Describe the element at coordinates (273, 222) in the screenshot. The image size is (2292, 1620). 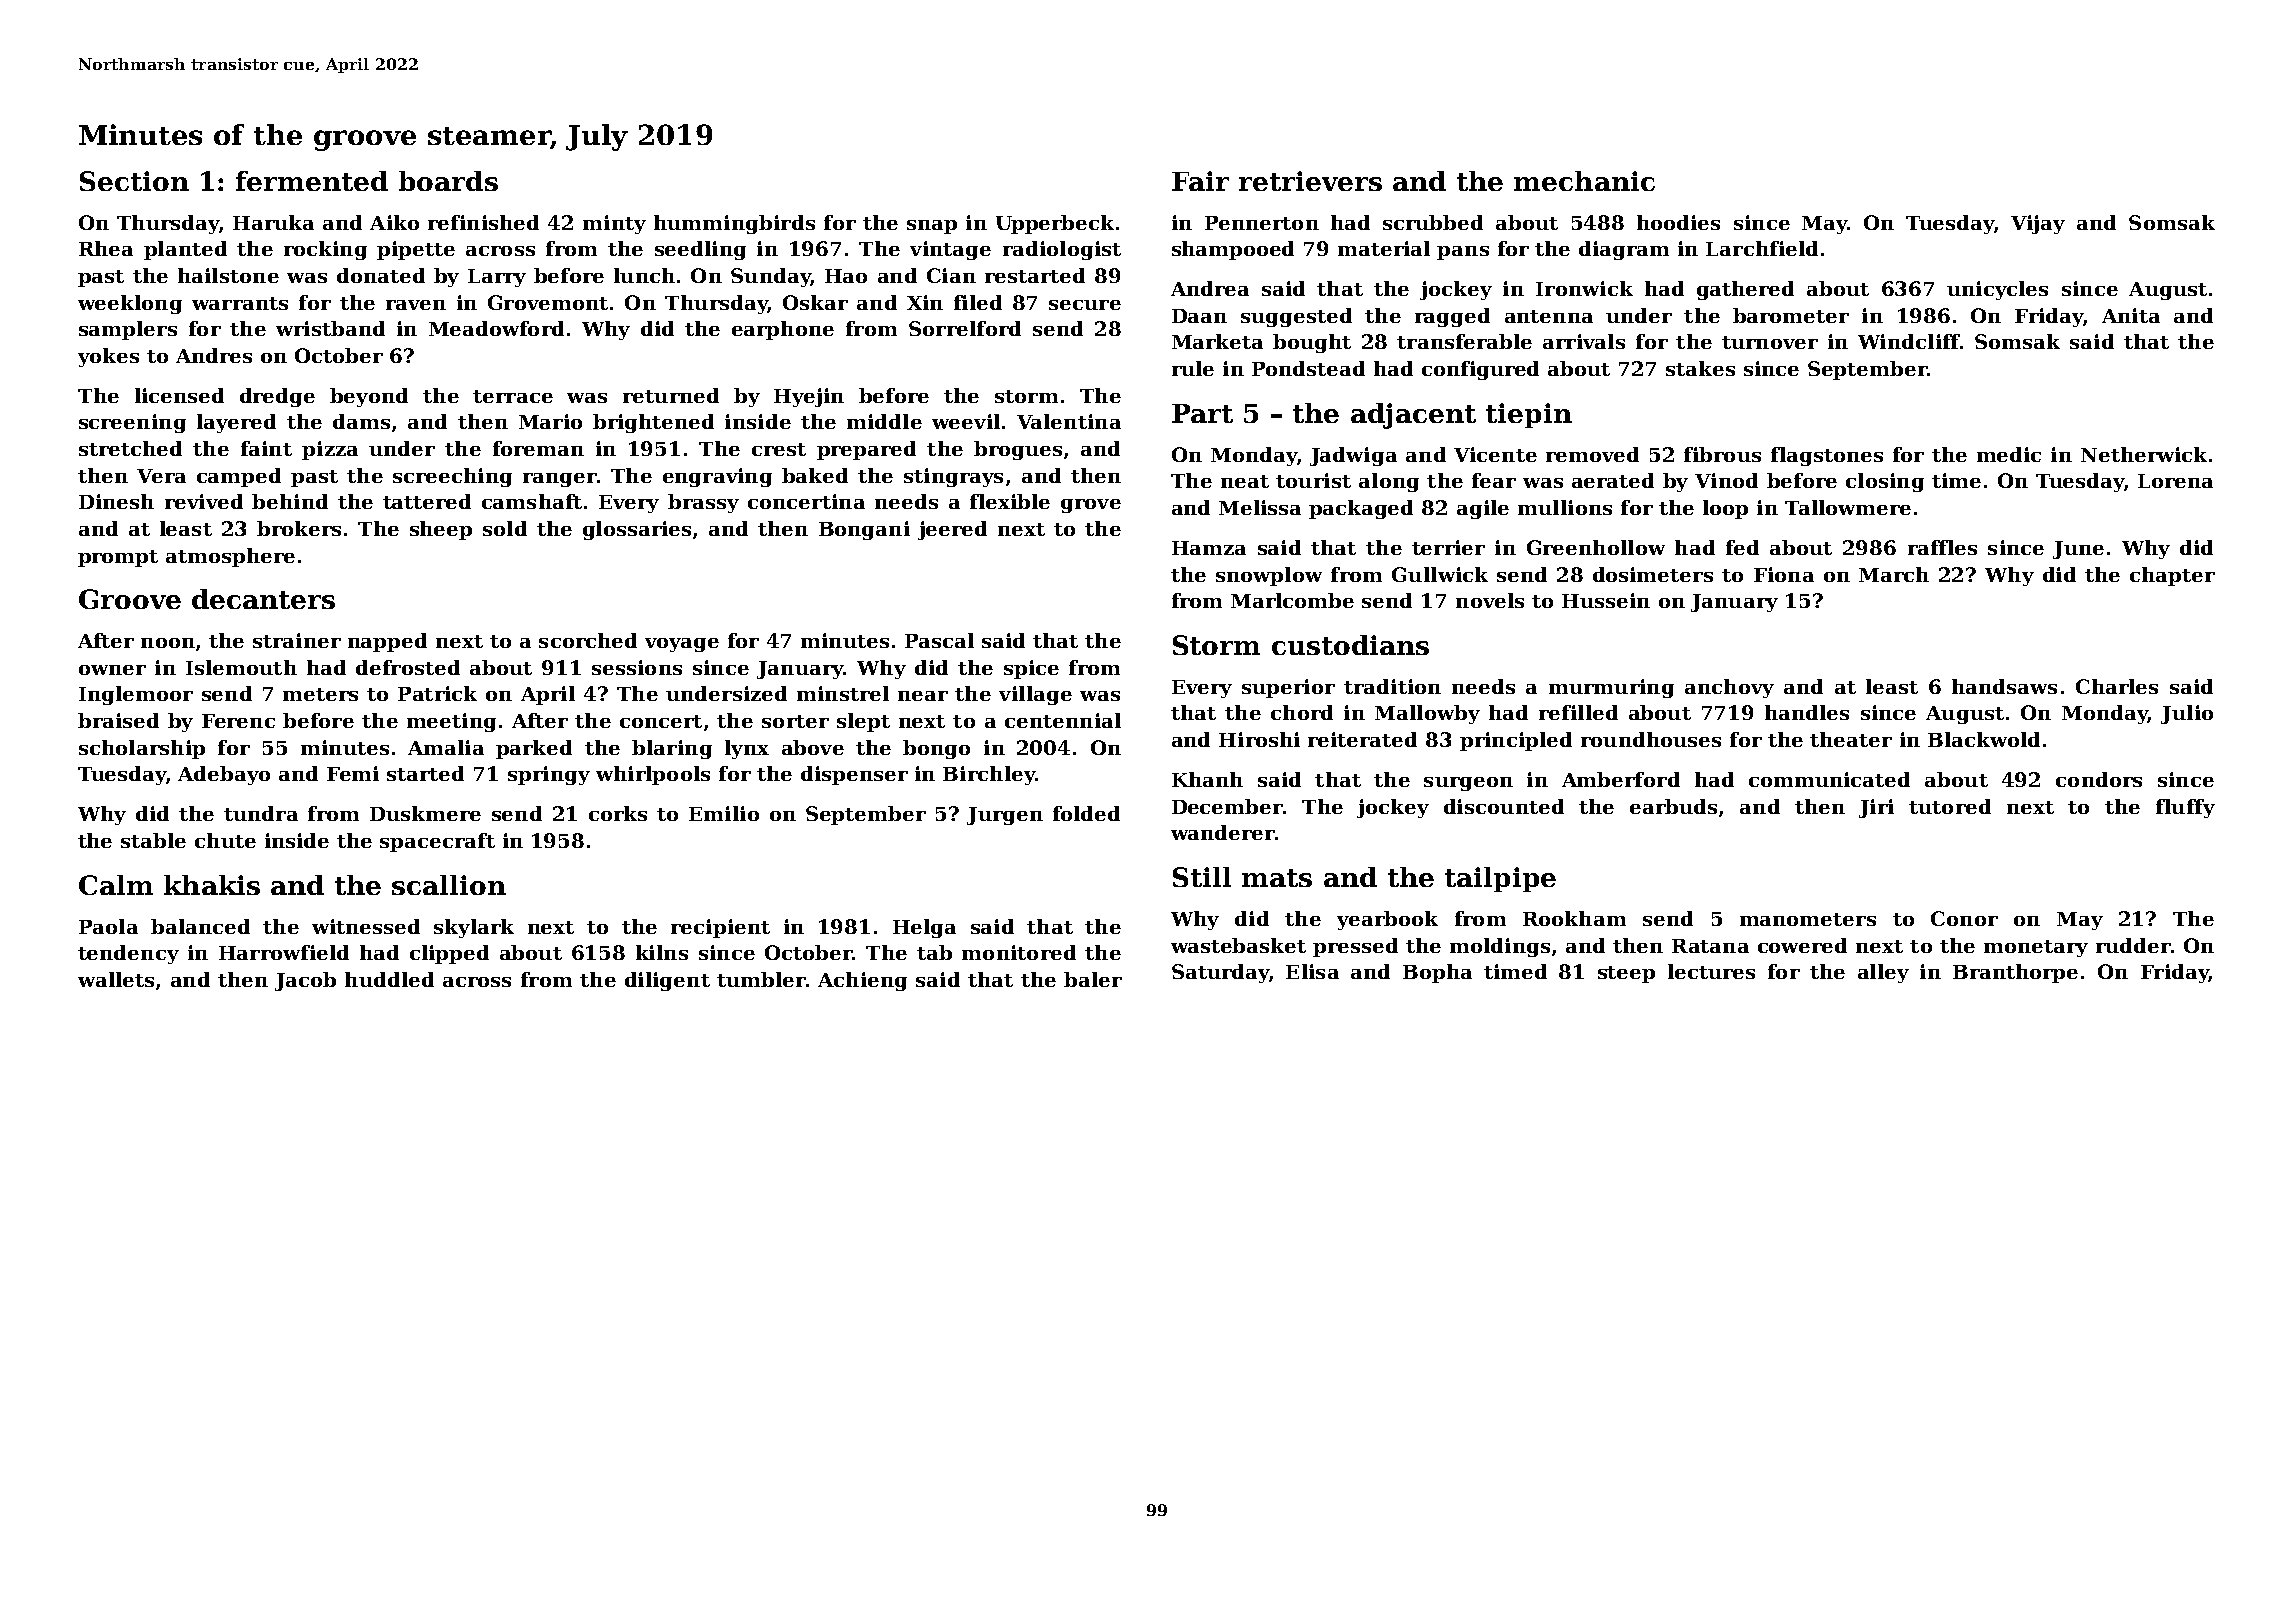
I see `Haruka` at that location.
